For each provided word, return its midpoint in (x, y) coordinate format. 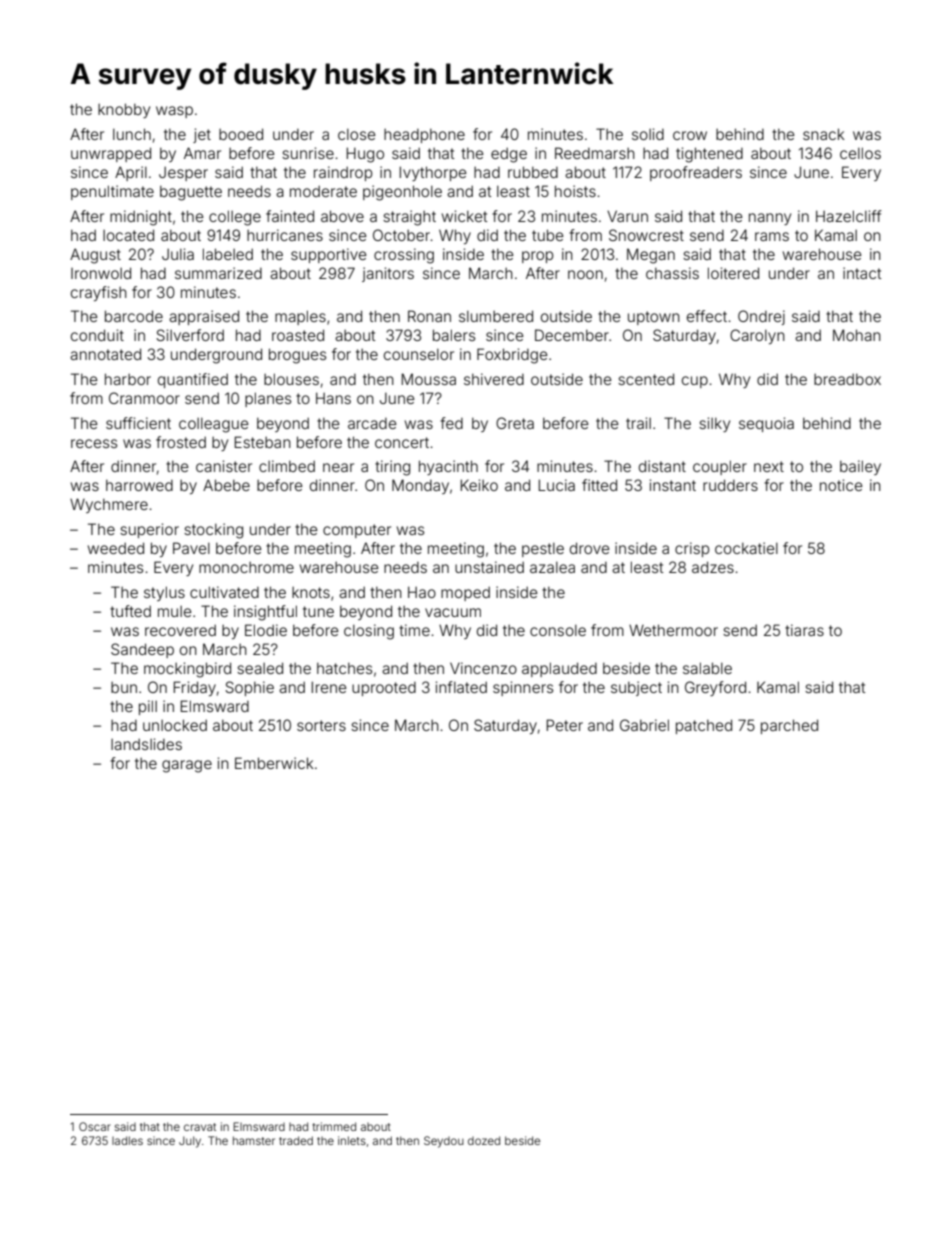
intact (862, 273)
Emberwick (274, 763)
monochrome (246, 567)
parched (789, 726)
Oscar (95, 1126)
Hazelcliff (849, 216)
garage (187, 766)
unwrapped (111, 154)
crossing (404, 256)
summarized (218, 273)
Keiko (479, 485)
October (401, 235)
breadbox (847, 379)
